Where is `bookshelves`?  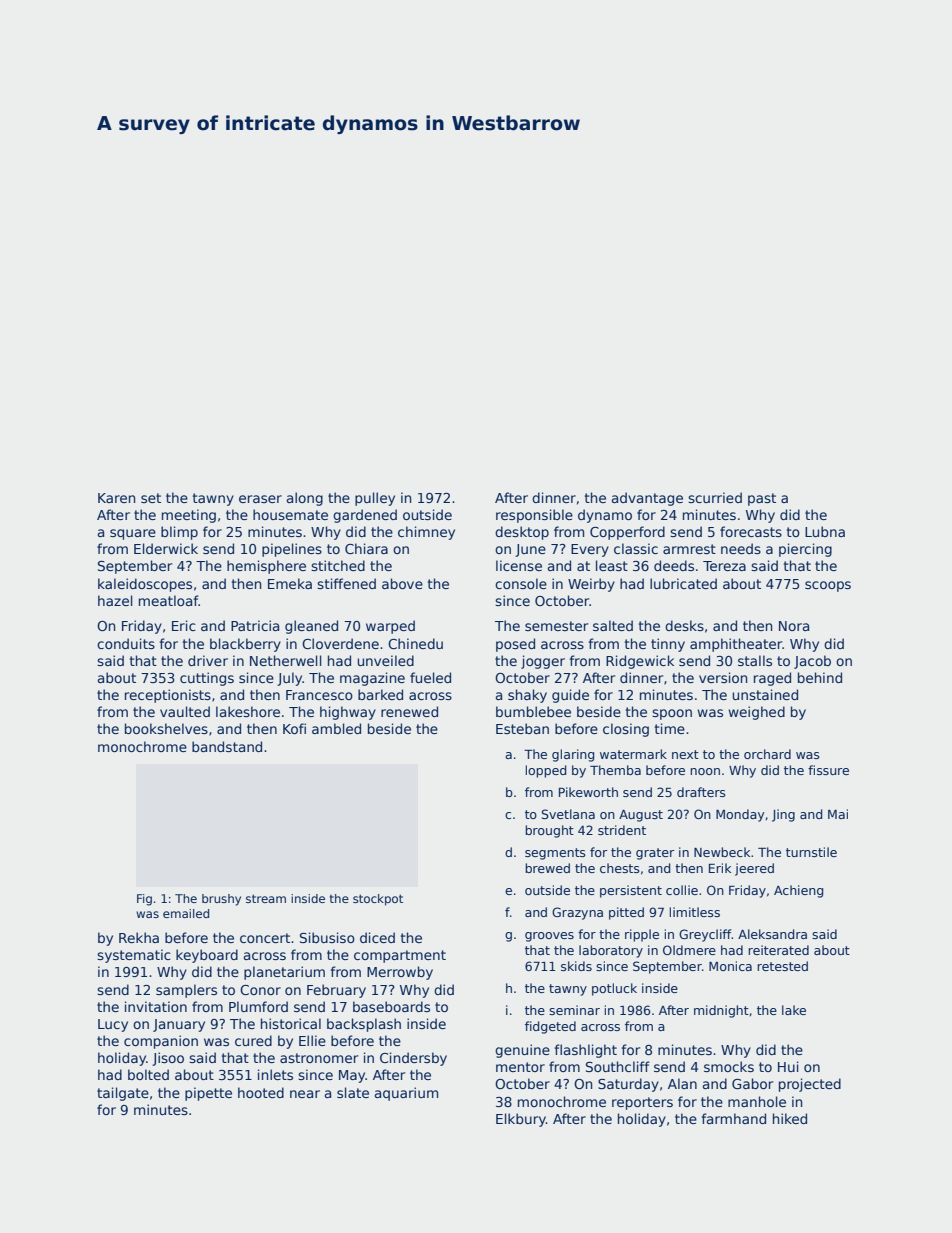 bookshelves is located at coordinates (166, 728).
